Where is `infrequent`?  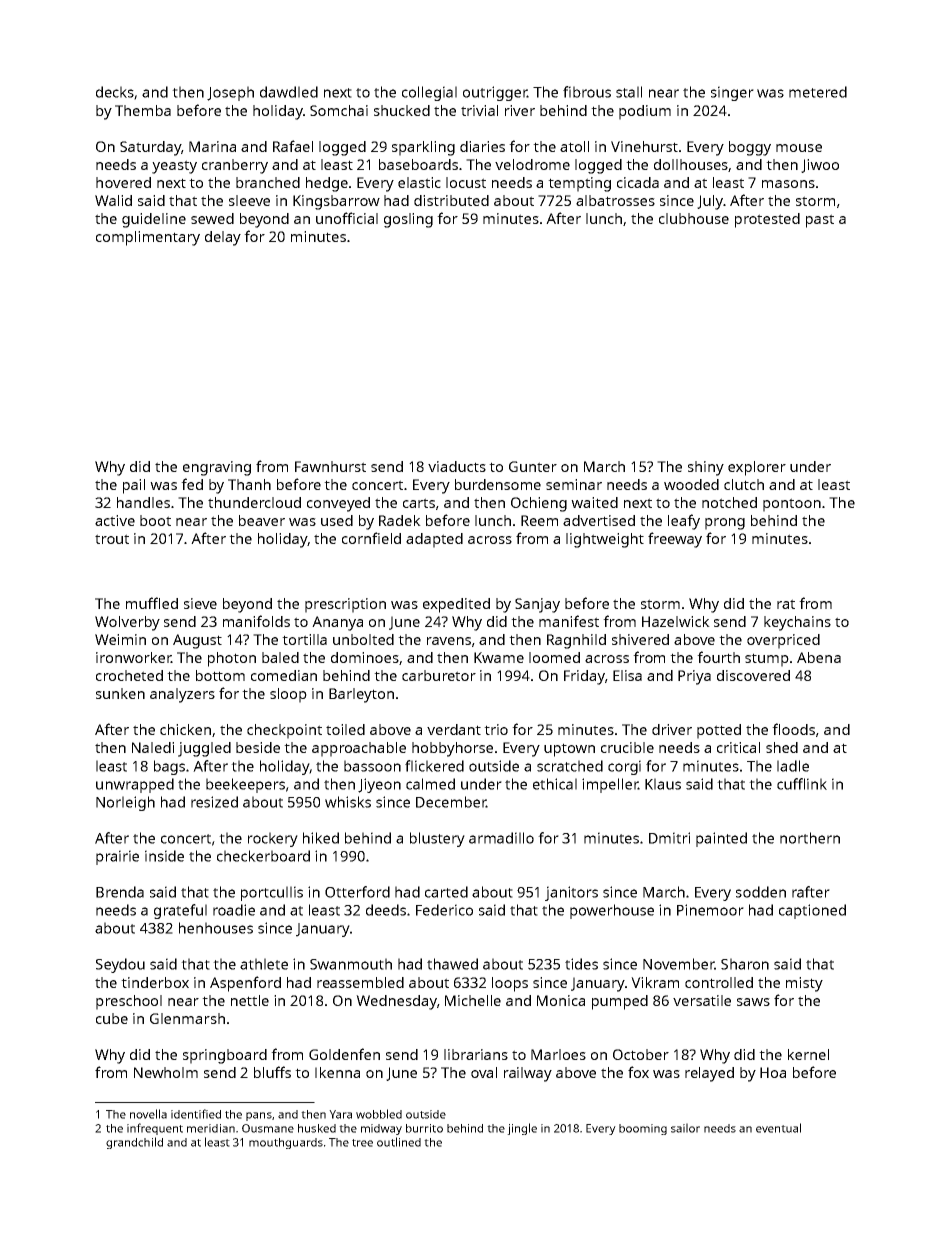 infrequent is located at coordinates (155, 1129).
